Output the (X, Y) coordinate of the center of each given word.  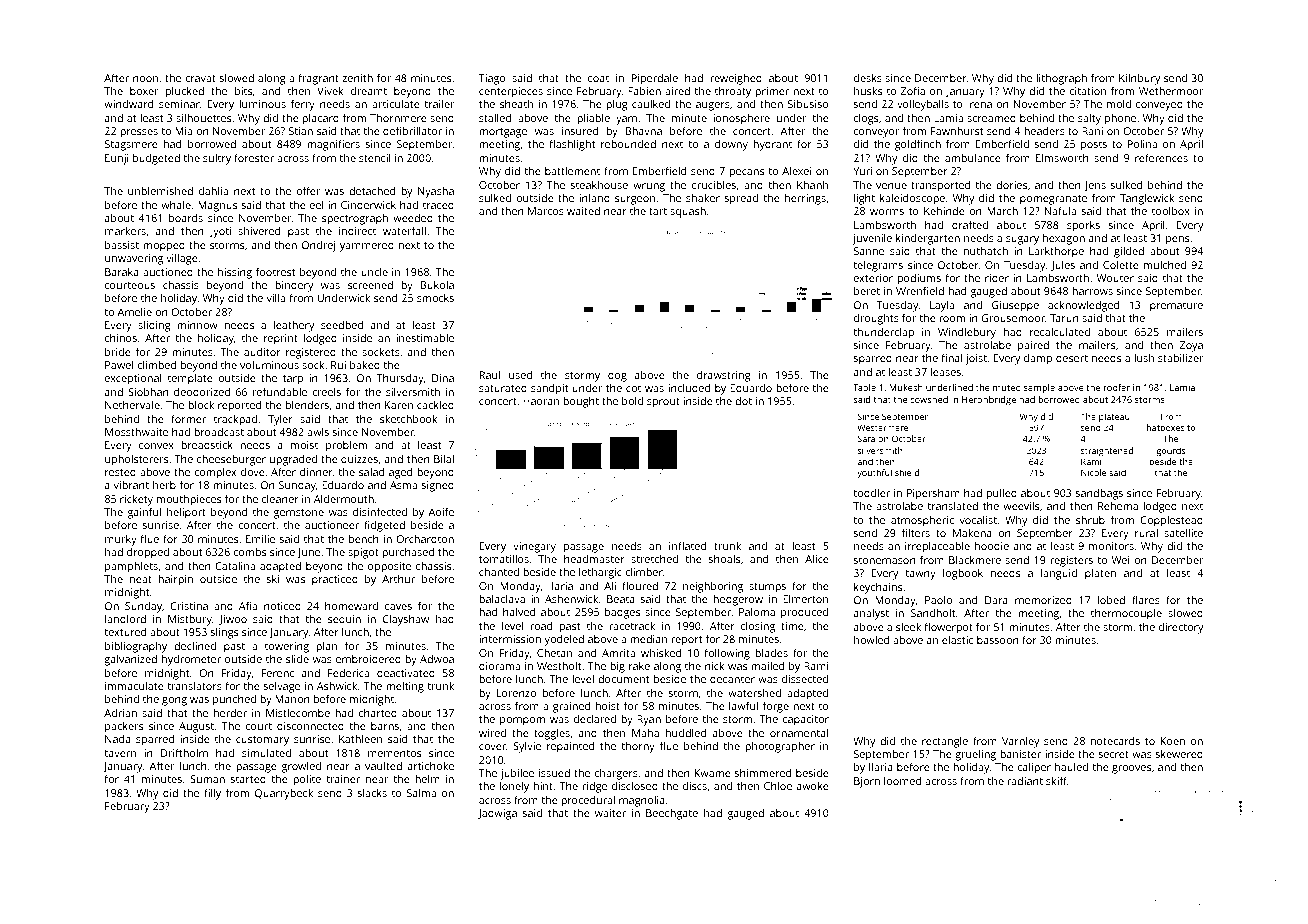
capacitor (806, 720)
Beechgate (672, 814)
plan (326, 647)
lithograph (1061, 79)
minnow (197, 325)
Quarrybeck (284, 794)
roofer (1117, 387)
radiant (1025, 781)
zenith (357, 78)
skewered (1179, 754)
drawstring (724, 376)
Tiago (492, 79)
